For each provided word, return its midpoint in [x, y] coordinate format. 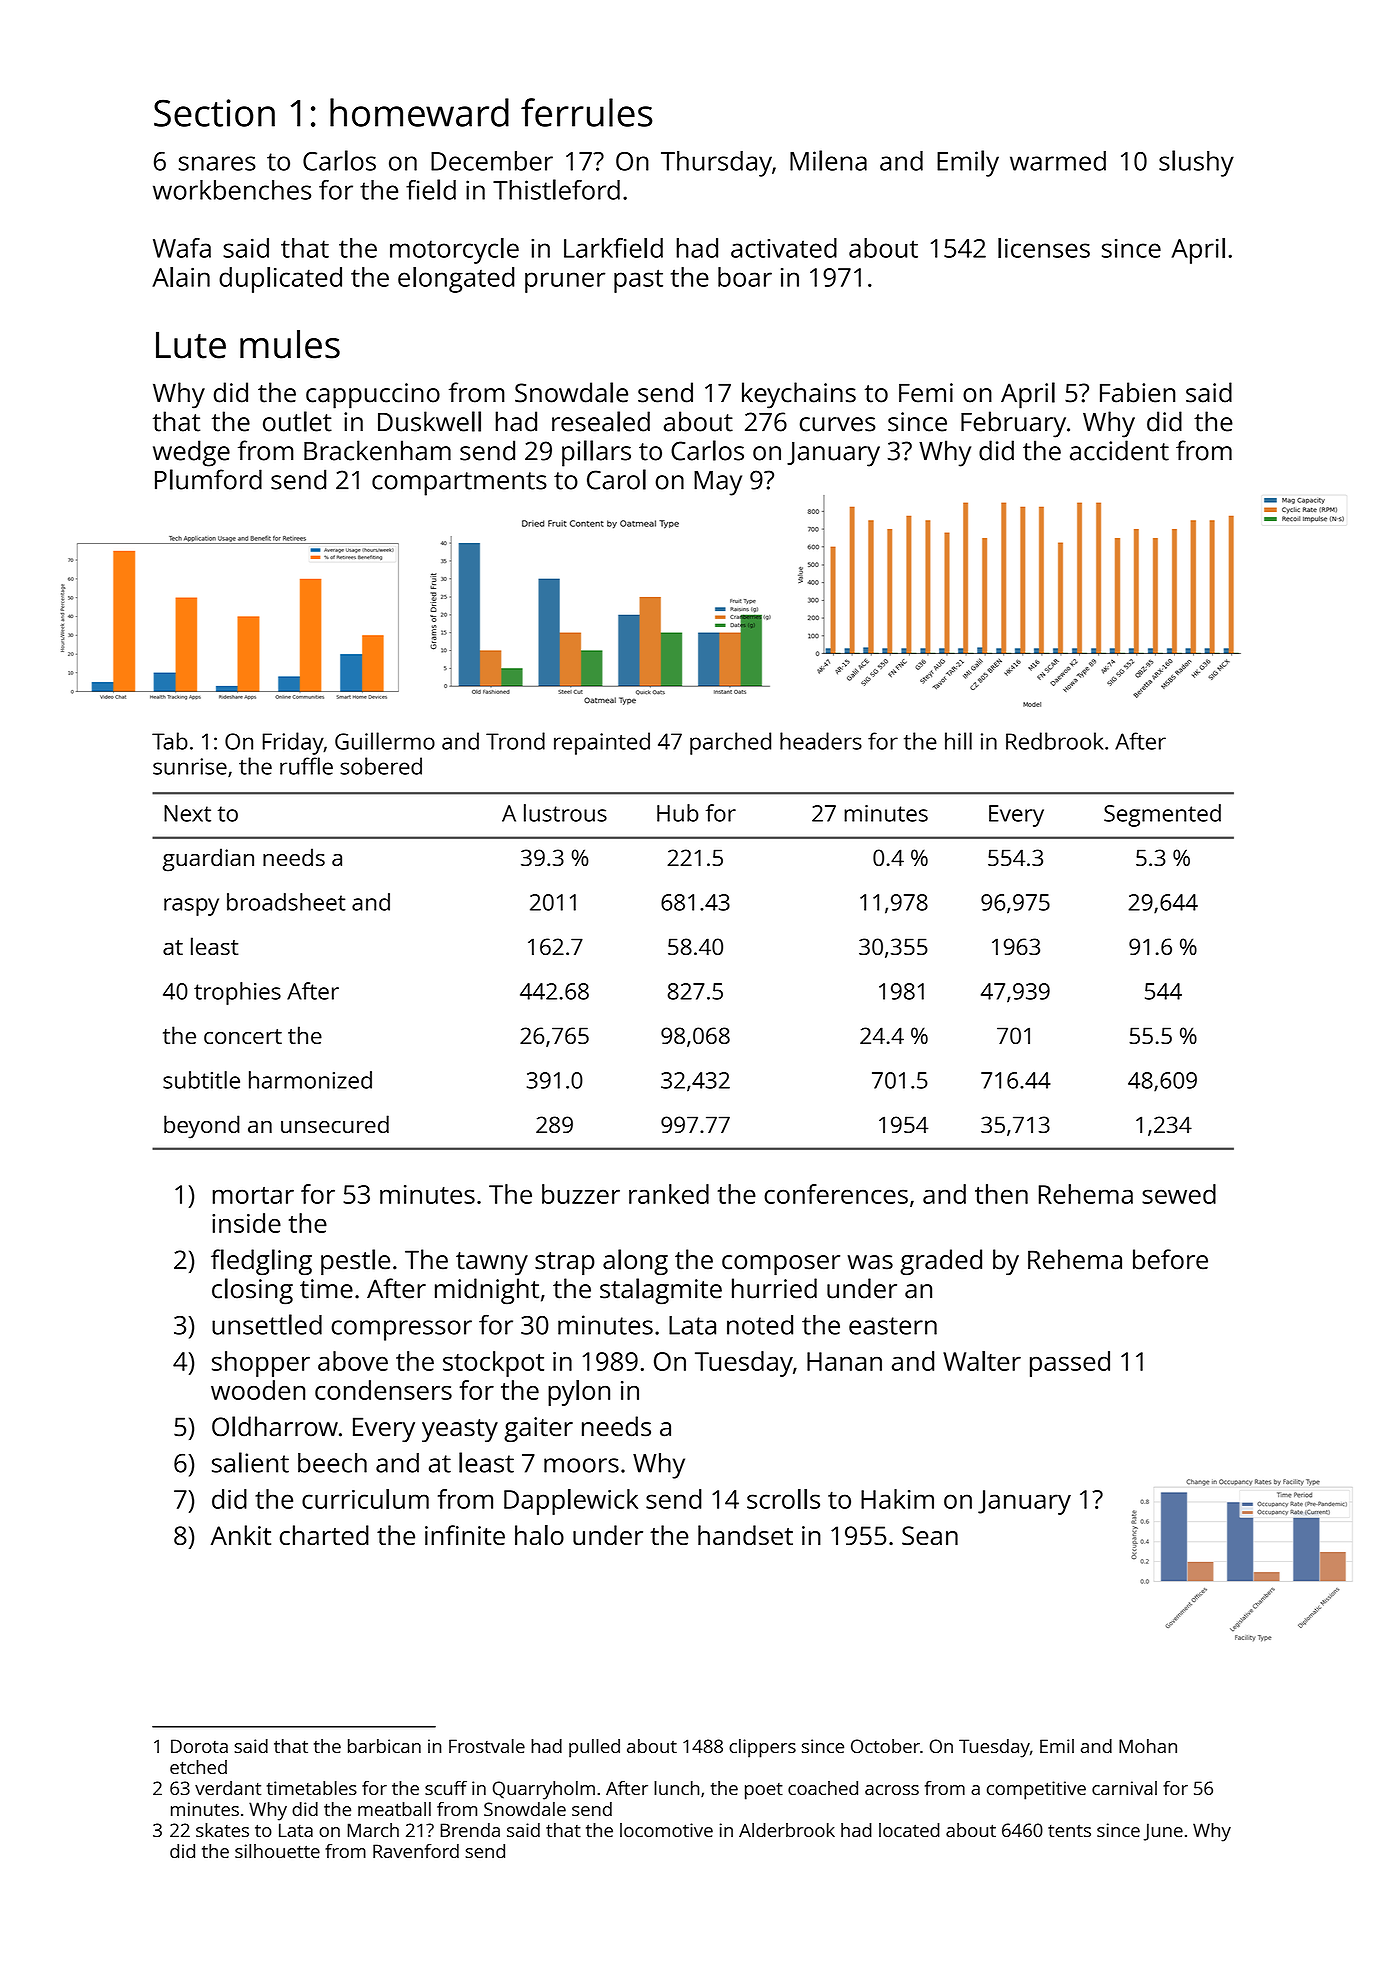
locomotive [666, 1830]
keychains [799, 395]
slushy [1196, 163]
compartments [459, 484]
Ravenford [416, 1851]
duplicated [280, 280]
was [870, 1262]
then [1001, 1194]
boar [745, 277]
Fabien [1137, 392]
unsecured [335, 1124]
